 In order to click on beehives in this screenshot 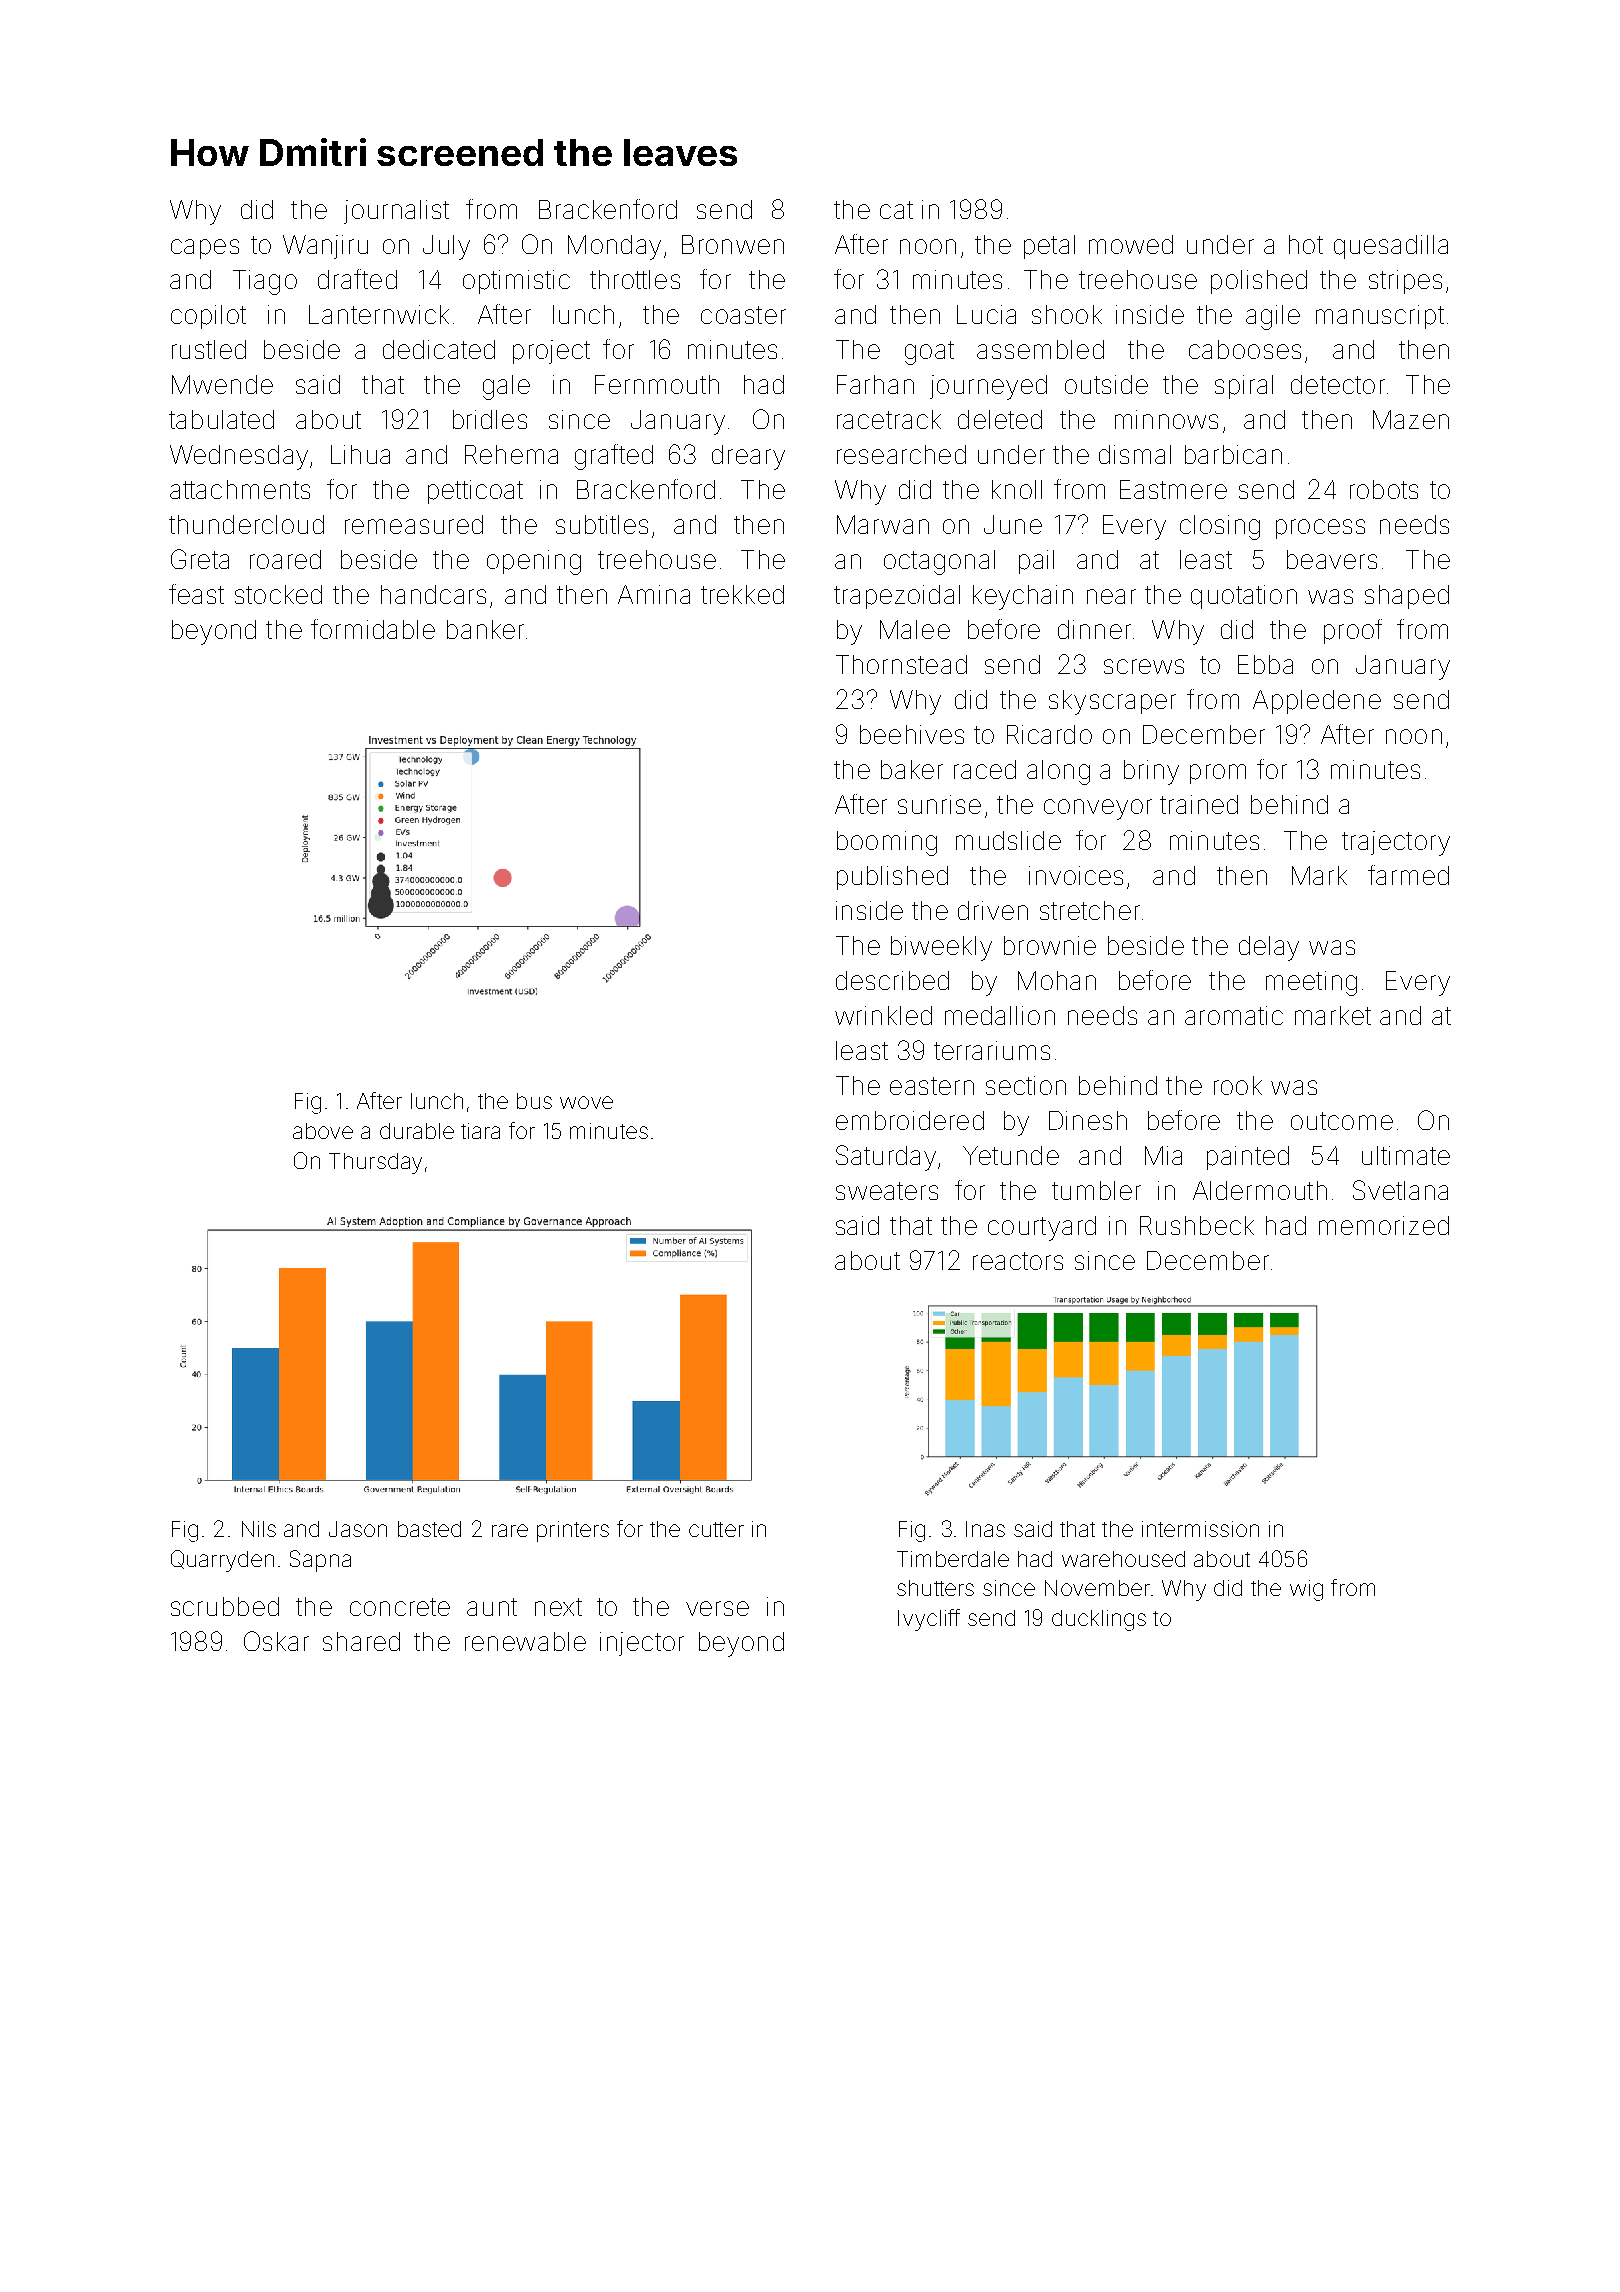, I will do `click(912, 734)`.
